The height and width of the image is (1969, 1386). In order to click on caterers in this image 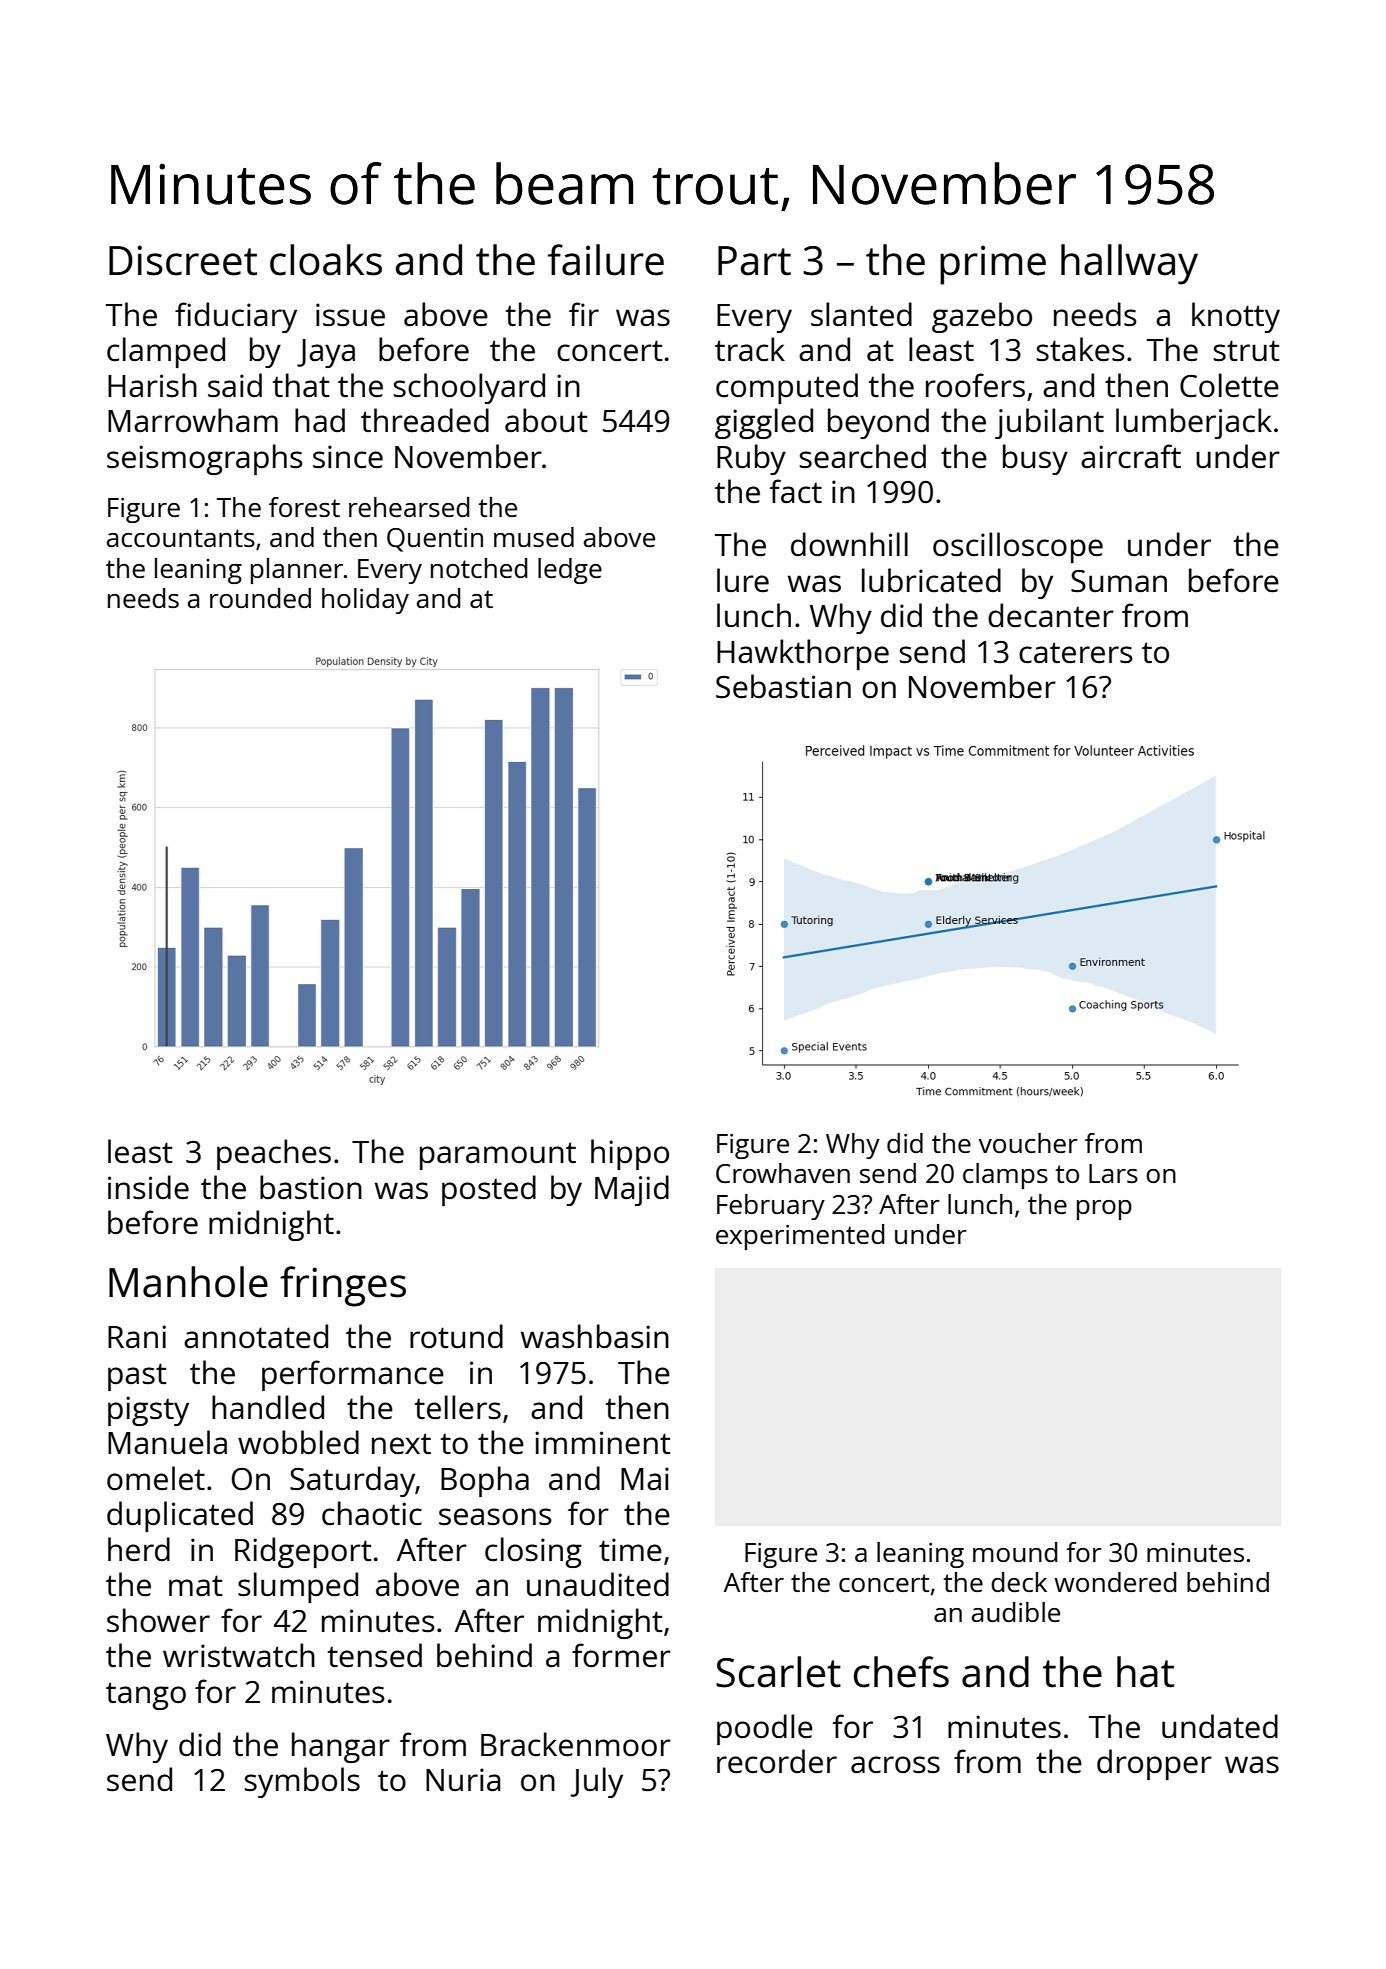, I will do `click(1076, 653)`.
